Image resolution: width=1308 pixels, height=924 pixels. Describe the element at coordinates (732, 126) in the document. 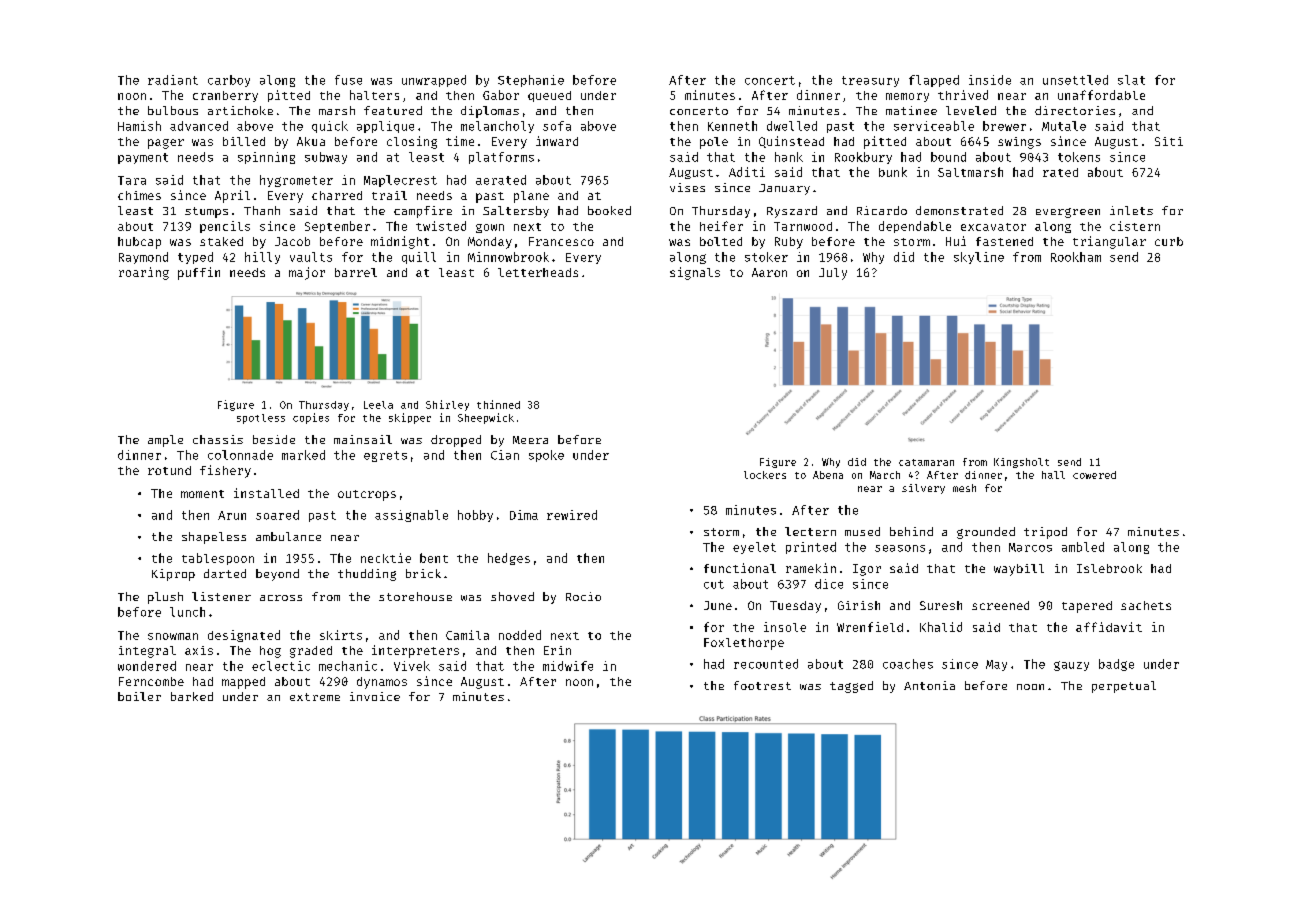

I see `Kenneth` at that location.
